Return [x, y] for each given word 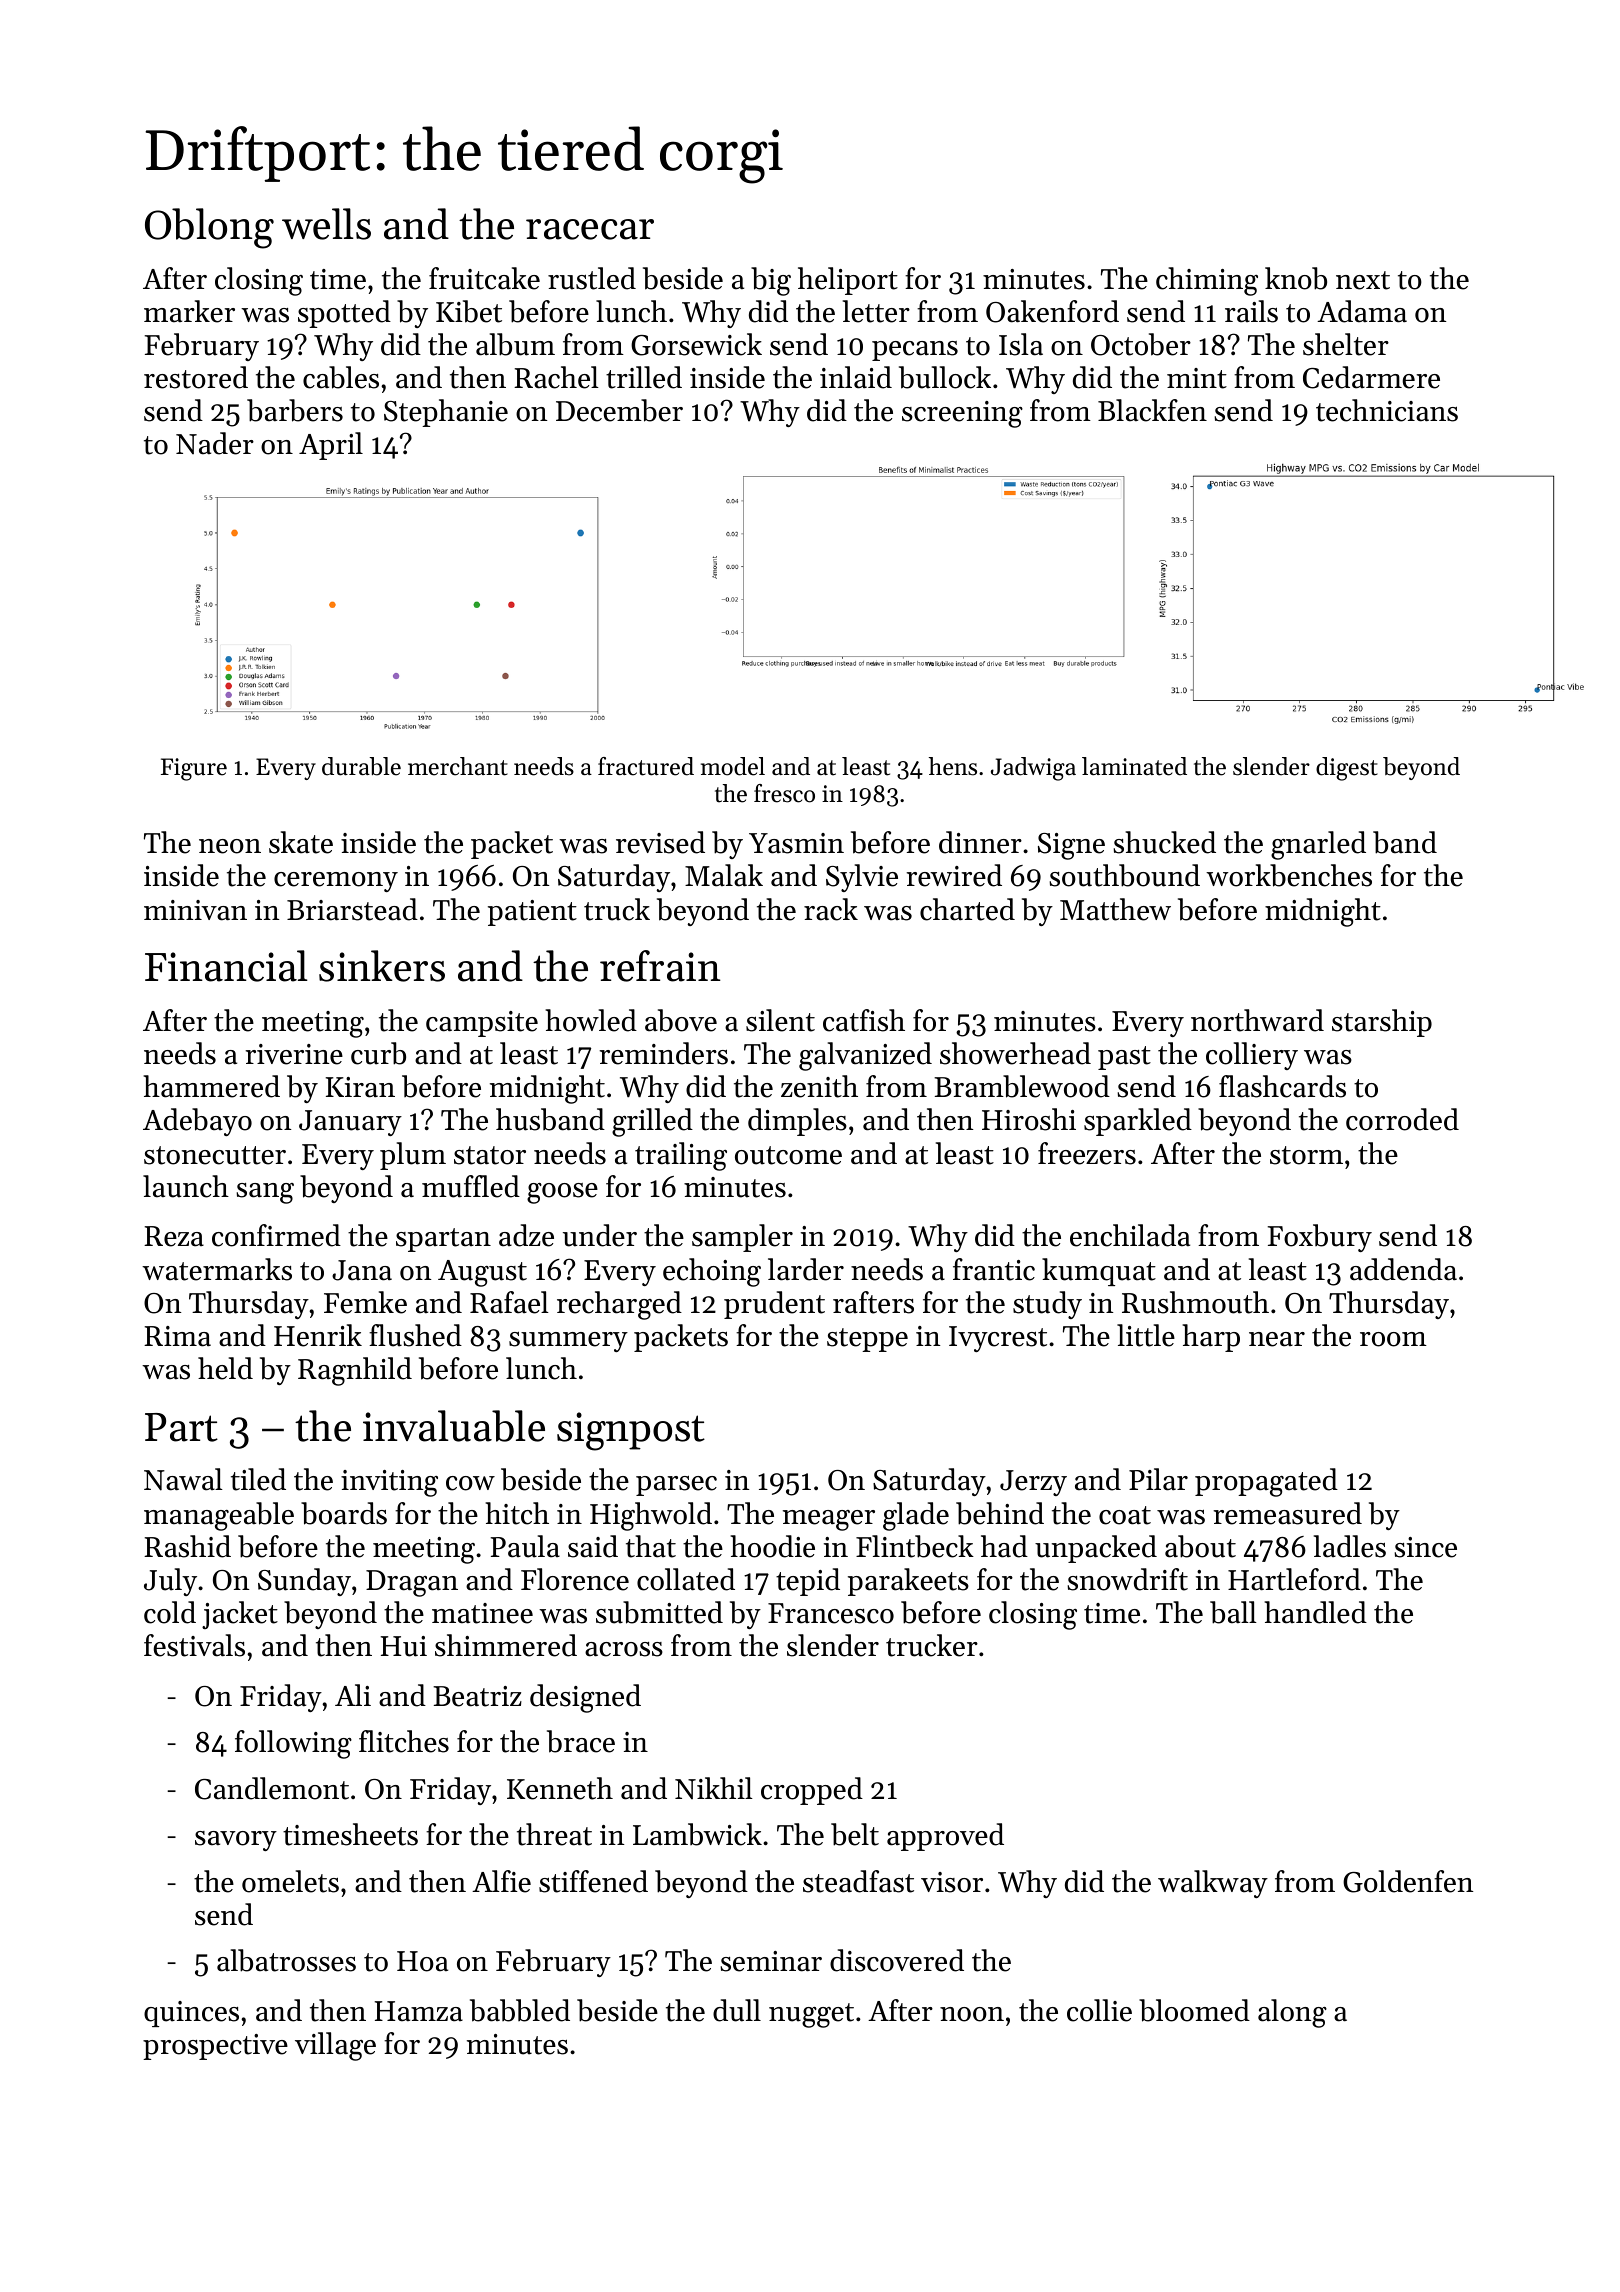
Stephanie [446, 413]
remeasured [1288, 1513]
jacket [240, 1615]
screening [962, 414]
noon [972, 2014]
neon [230, 846]
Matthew [1115, 909]
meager [829, 1520]
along [1292, 2013]
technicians [1387, 410]
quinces [191, 2014]
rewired [954, 875]
